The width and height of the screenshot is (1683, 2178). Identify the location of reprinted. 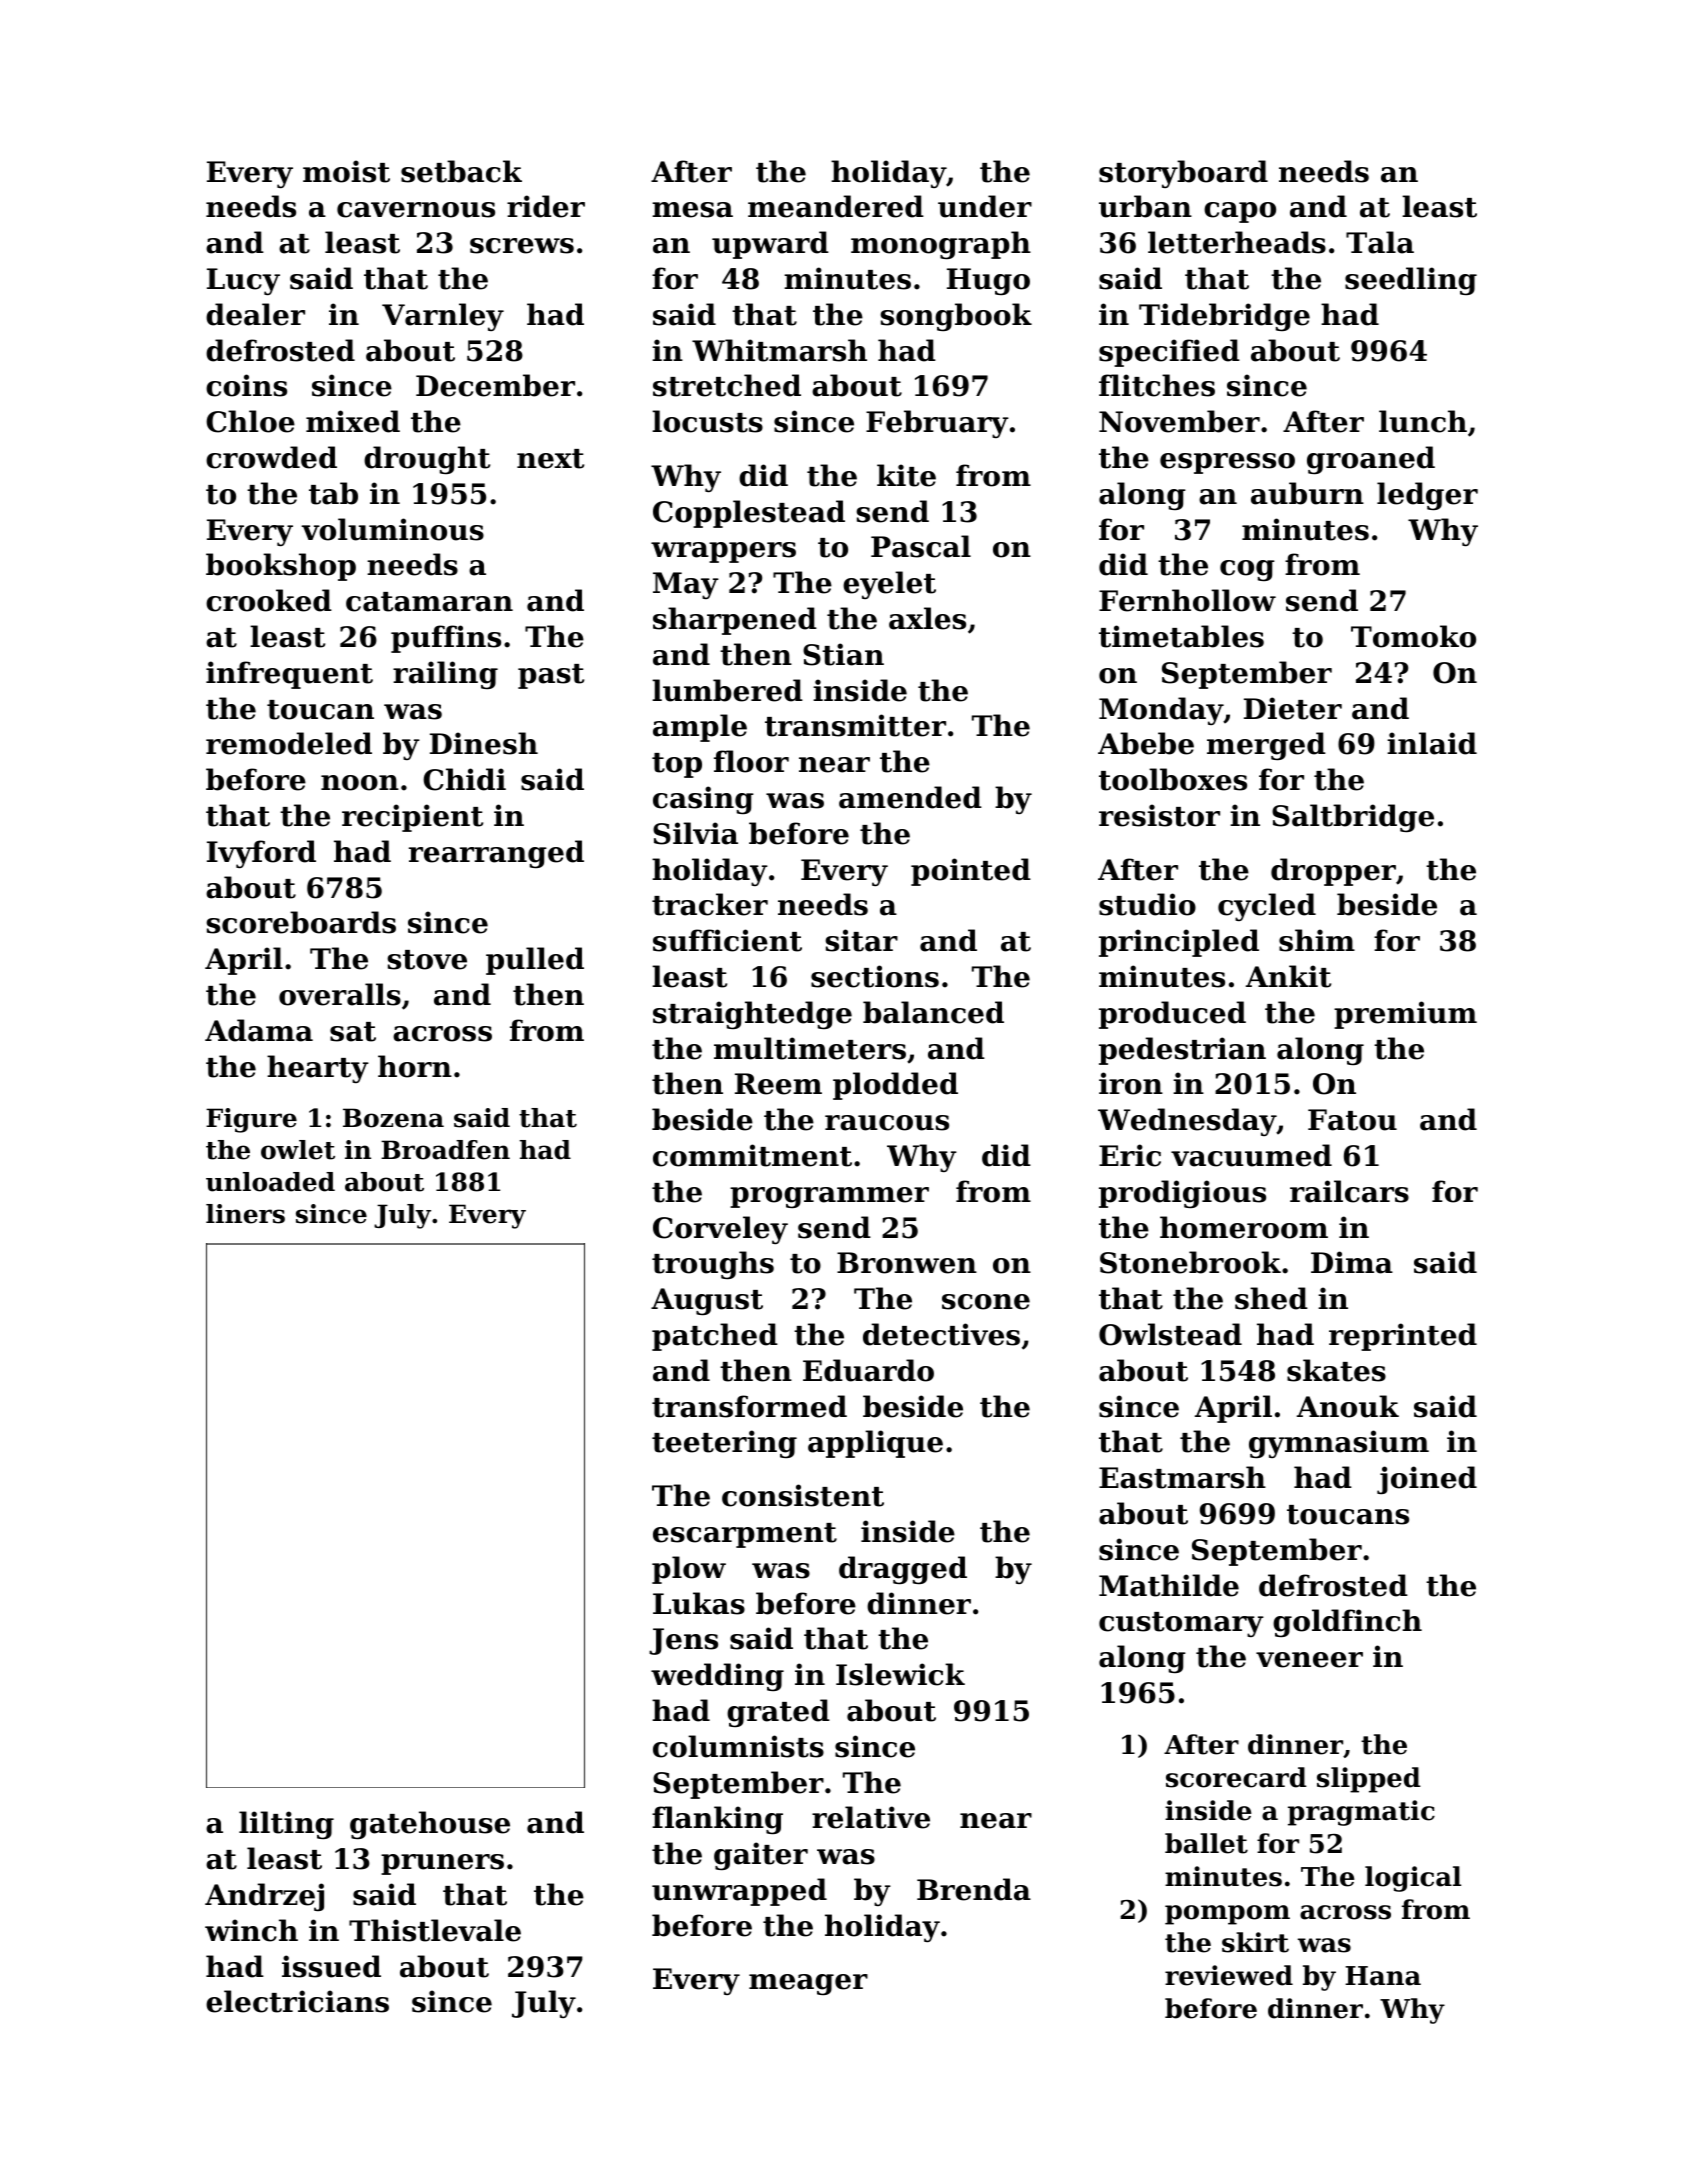
(1403, 1337).
